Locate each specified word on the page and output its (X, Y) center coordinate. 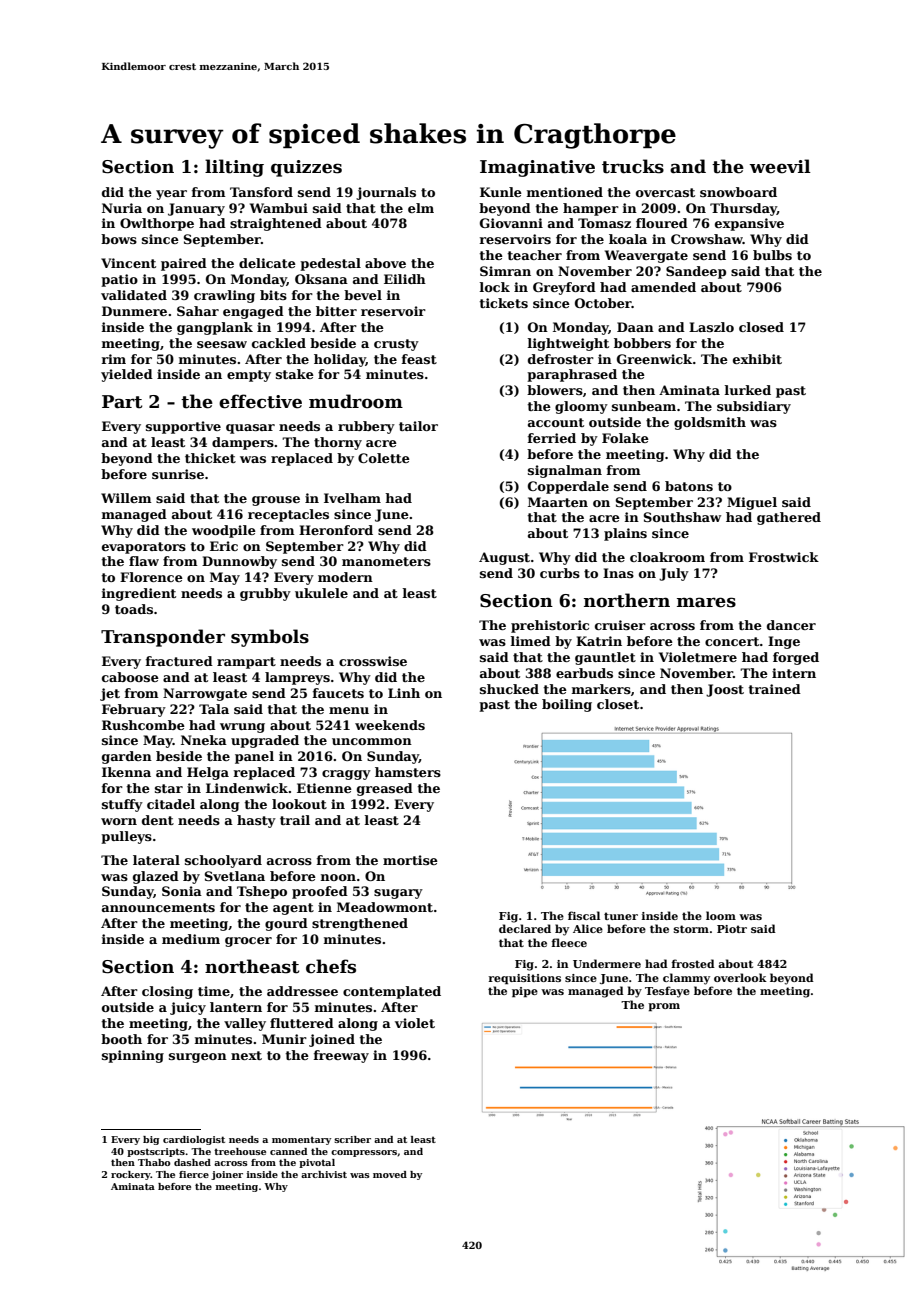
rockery (131, 1175)
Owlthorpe (157, 224)
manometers (386, 561)
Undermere (607, 963)
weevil (780, 166)
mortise (410, 860)
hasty (256, 821)
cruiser (620, 625)
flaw (144, 561)
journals (386, 193)
